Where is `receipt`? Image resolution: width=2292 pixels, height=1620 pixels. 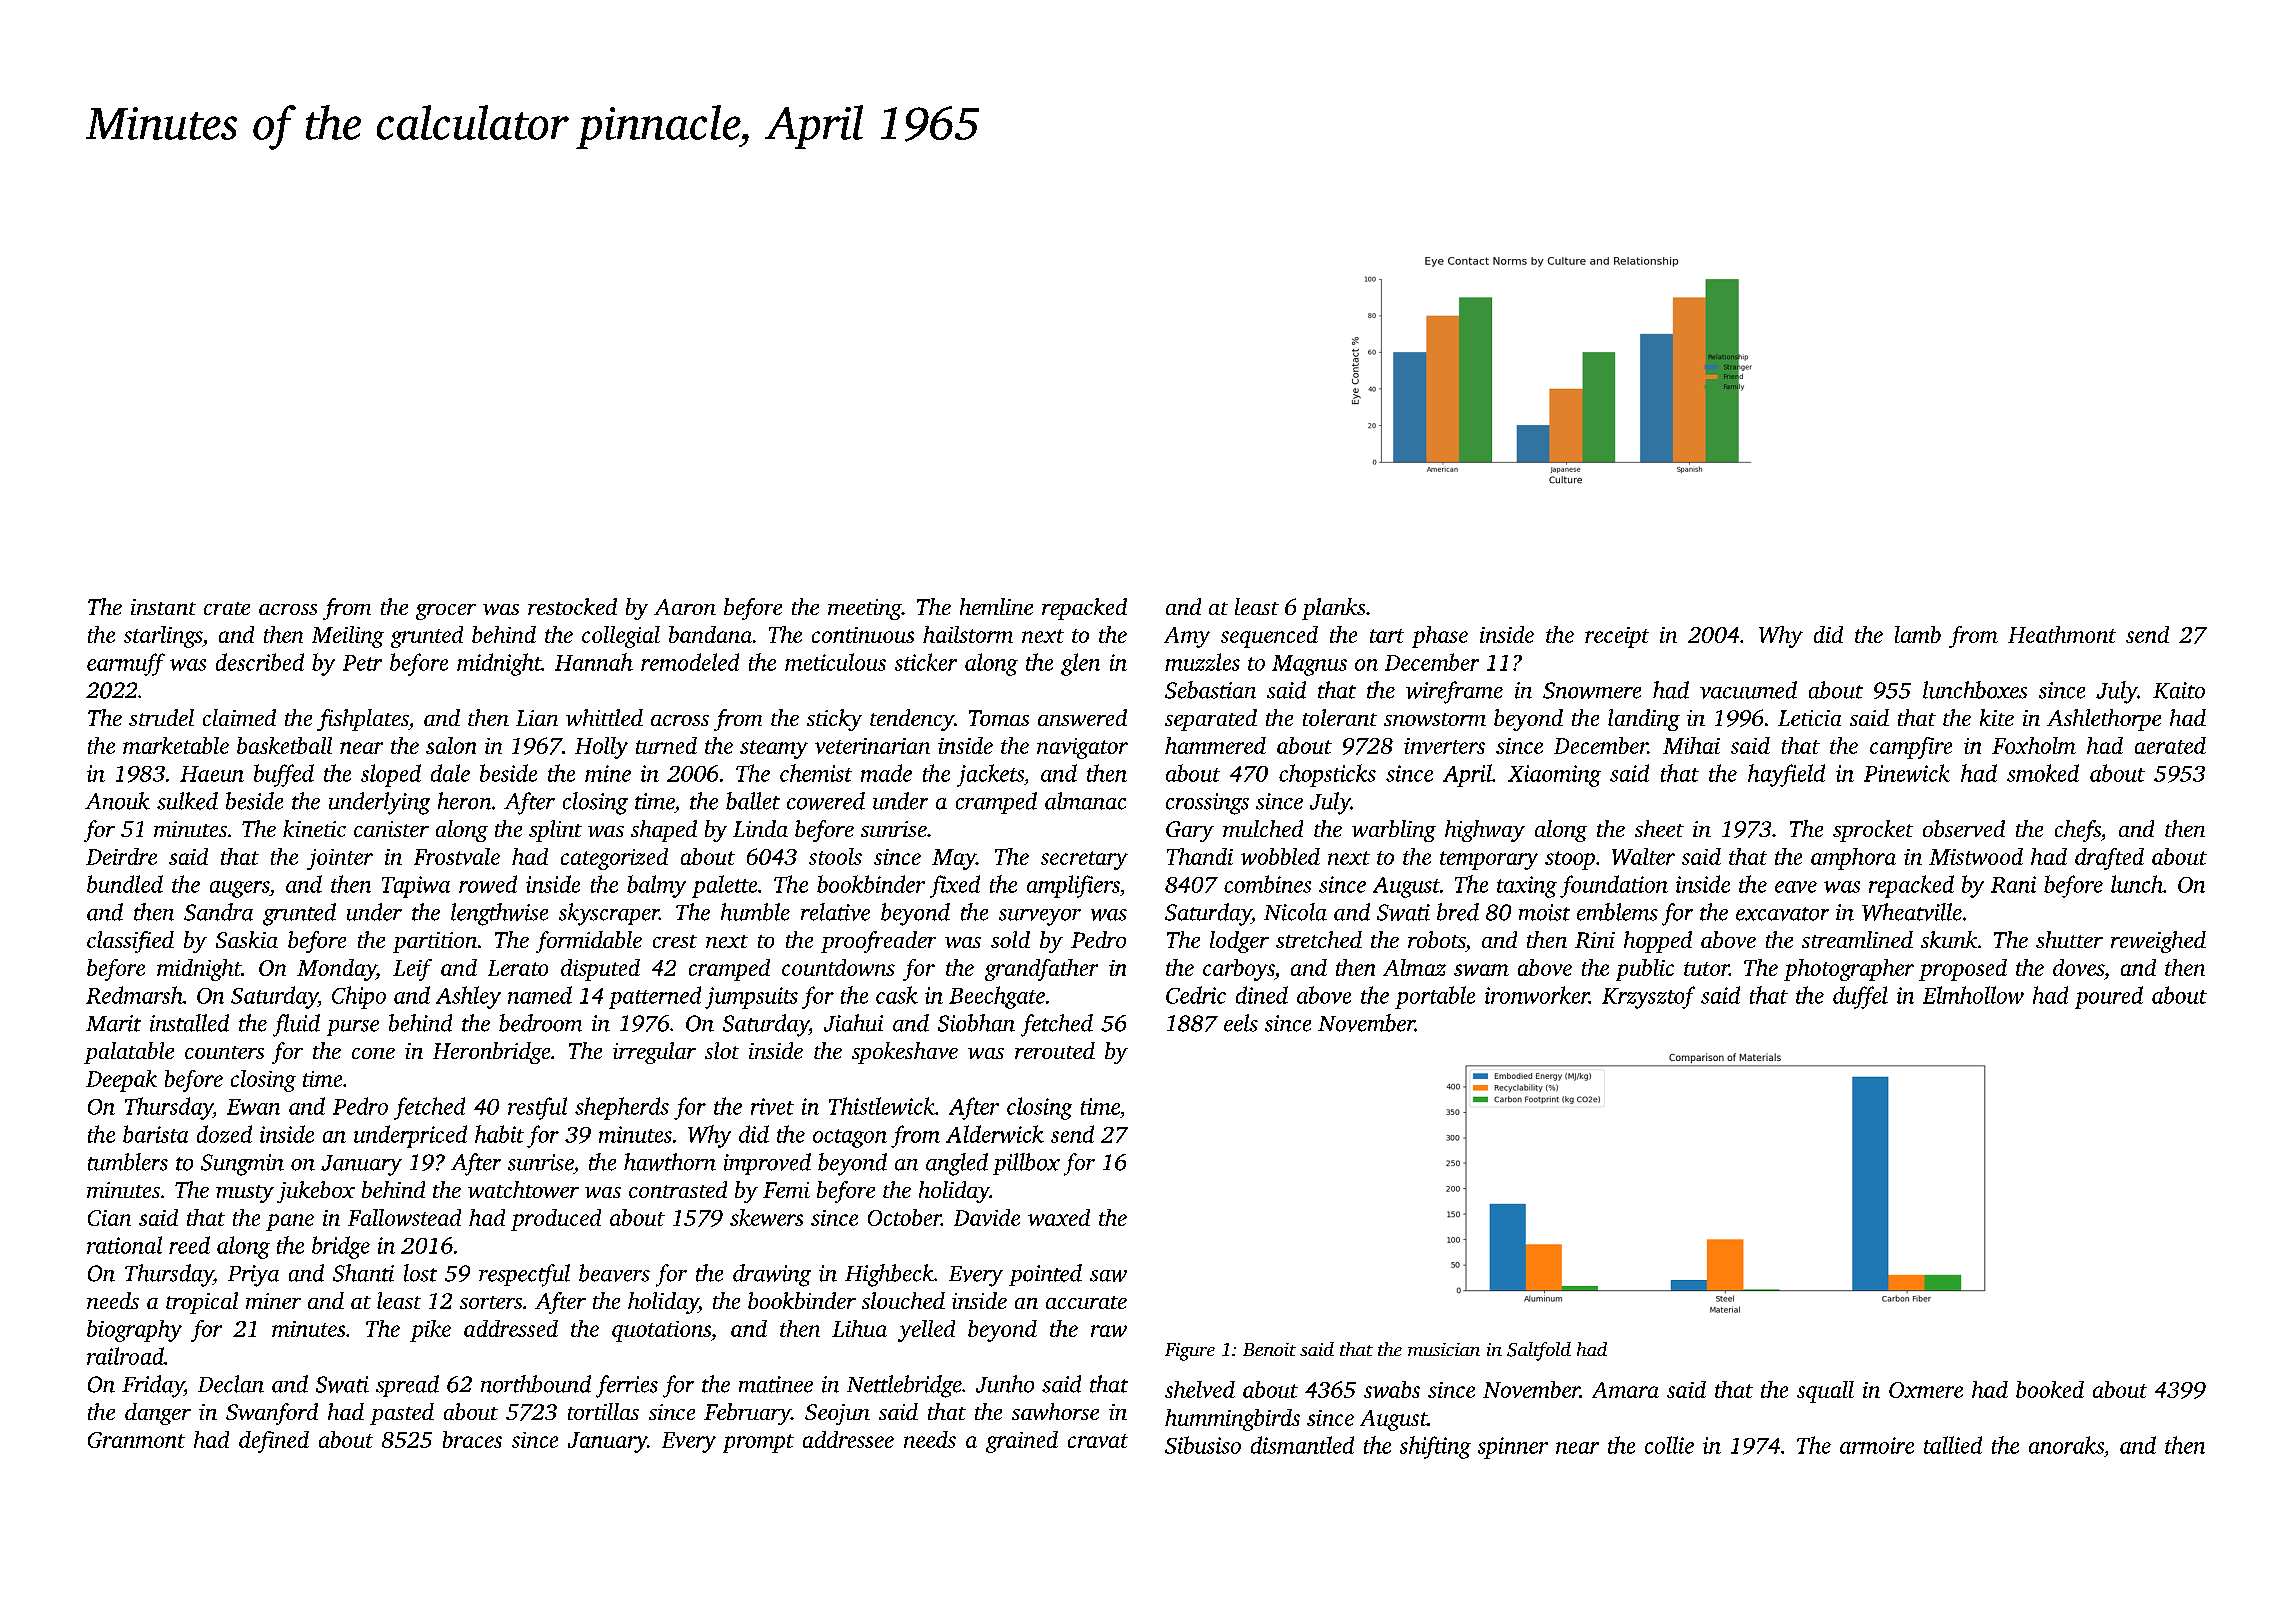 receipt is located at coordinates (1617, 637).
